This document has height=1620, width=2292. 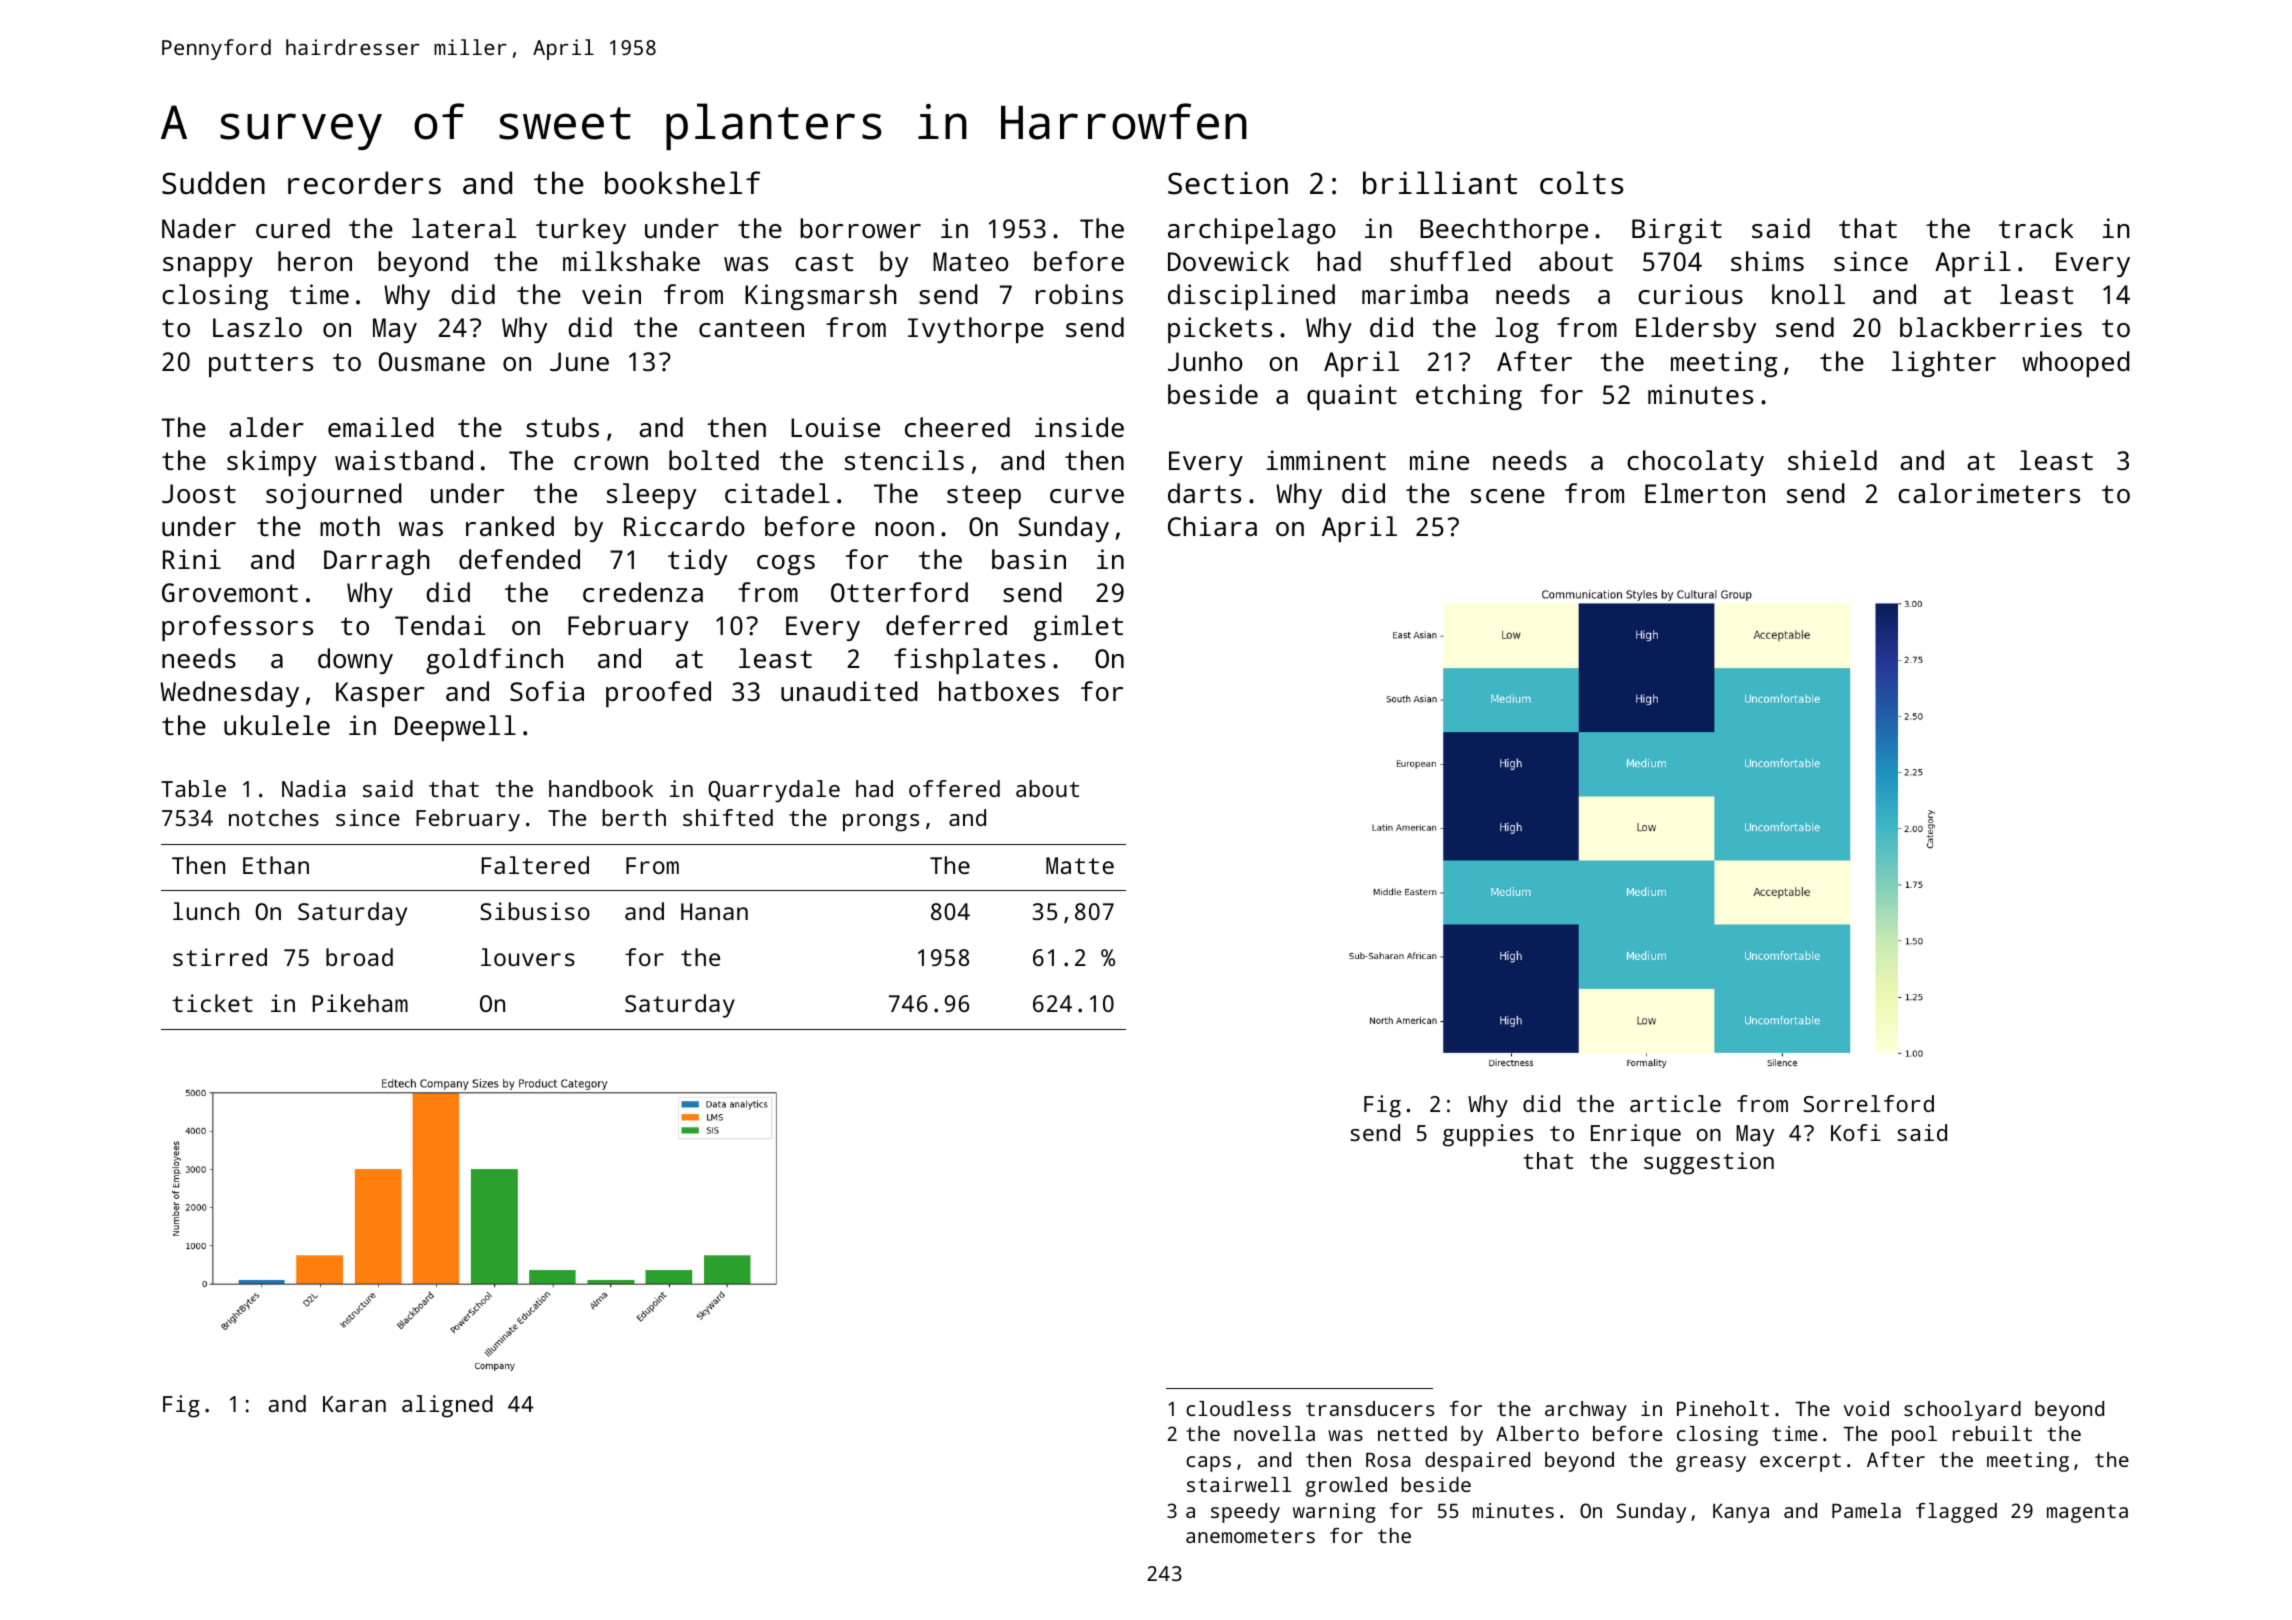 What do you see at coordinates (1228, 261) in the document?
I see `Dovewick` at bounding box center [1228, 261].
